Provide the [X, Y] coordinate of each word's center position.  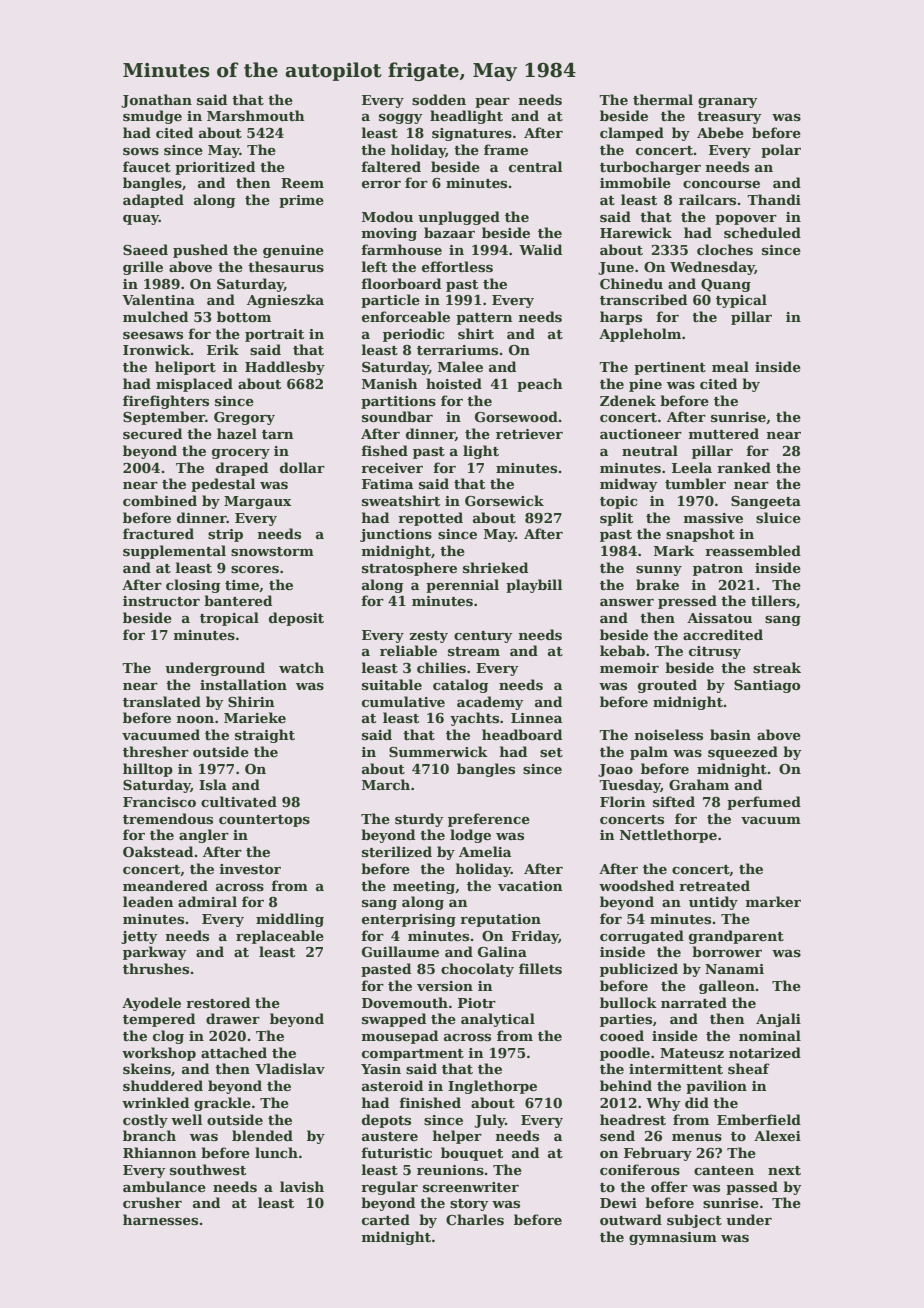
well [186, 1119]
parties [626, 1020]
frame [506, 149]
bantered [238, 600]
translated [162, 701]
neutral [650, 450]
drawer [233, 1018]
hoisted [454, 383]
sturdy [419, 820]
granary [728, 103]
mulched [155, 316]
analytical [498, 1020]
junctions [396, 535]
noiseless [669, 734]
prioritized [215, 168]
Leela [692, 467]
